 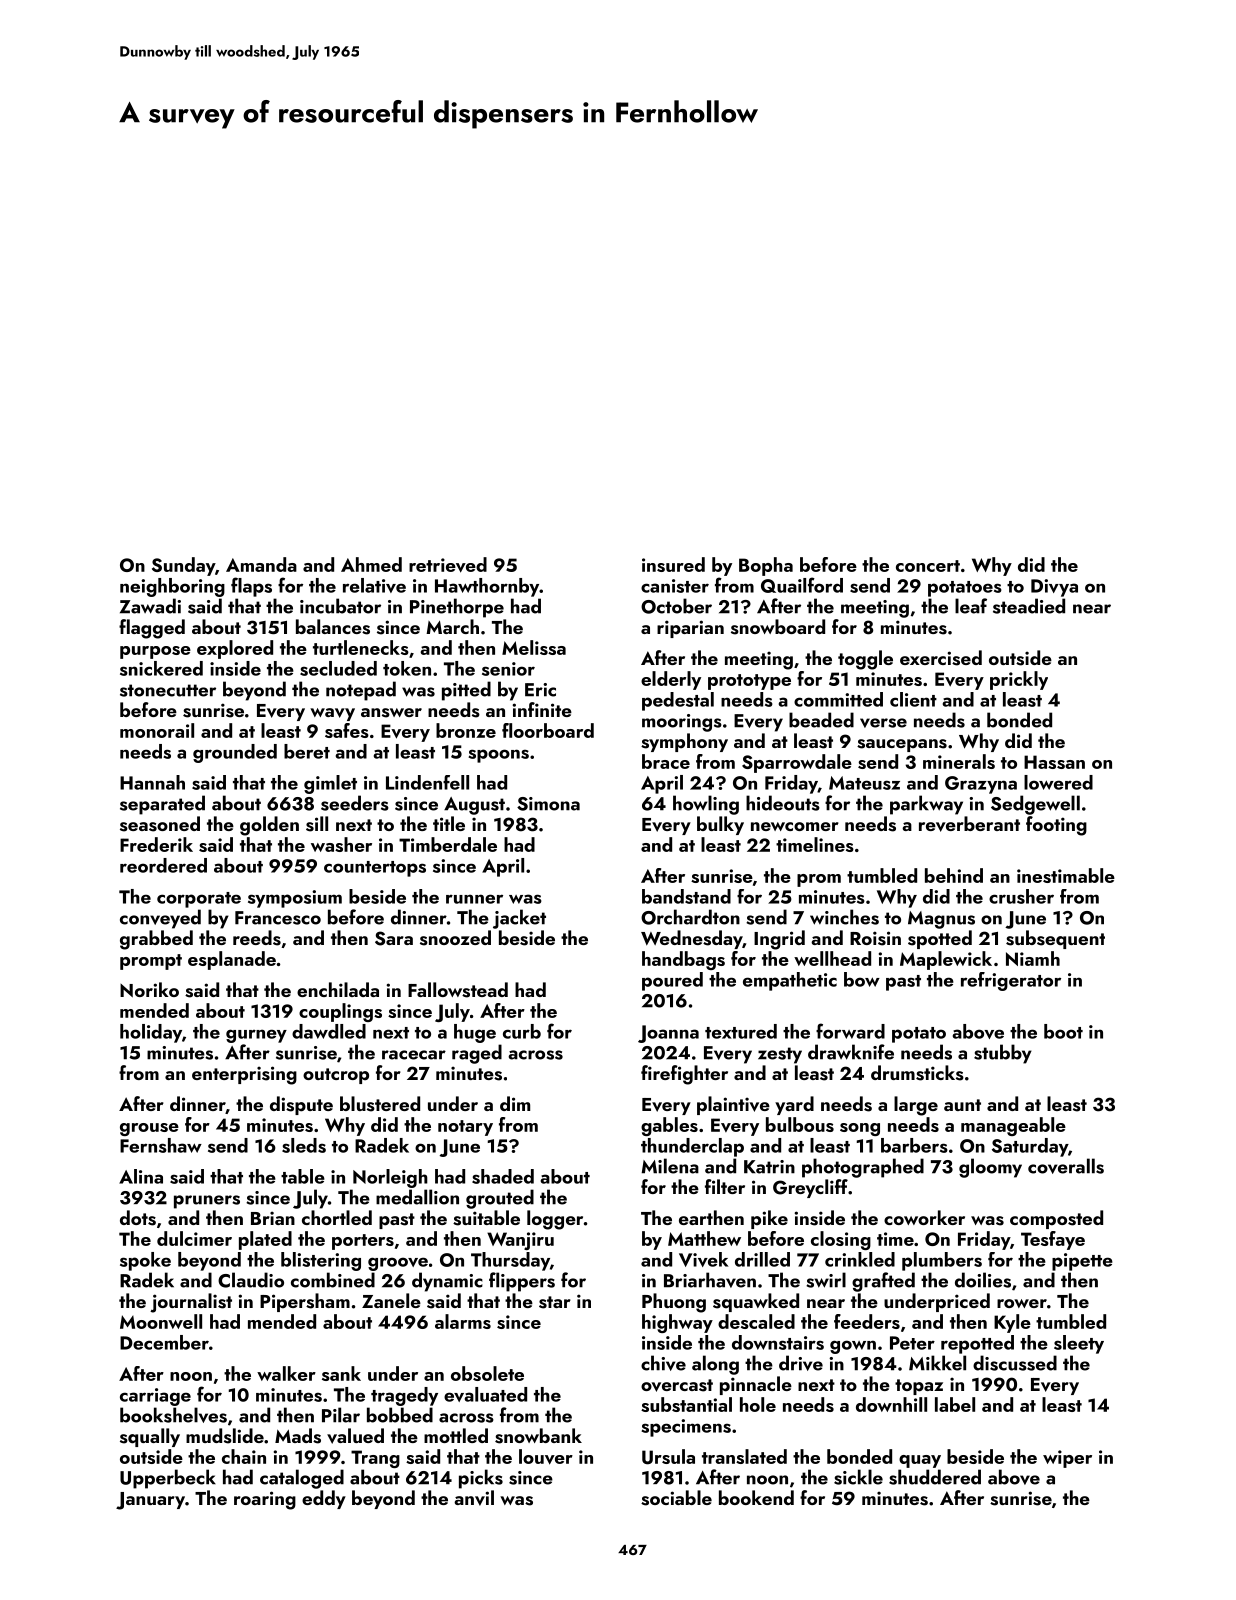 What do you see at coordinates (676, 1498) in the image?
I see `sociable` at bounding box center [676, 1498].
